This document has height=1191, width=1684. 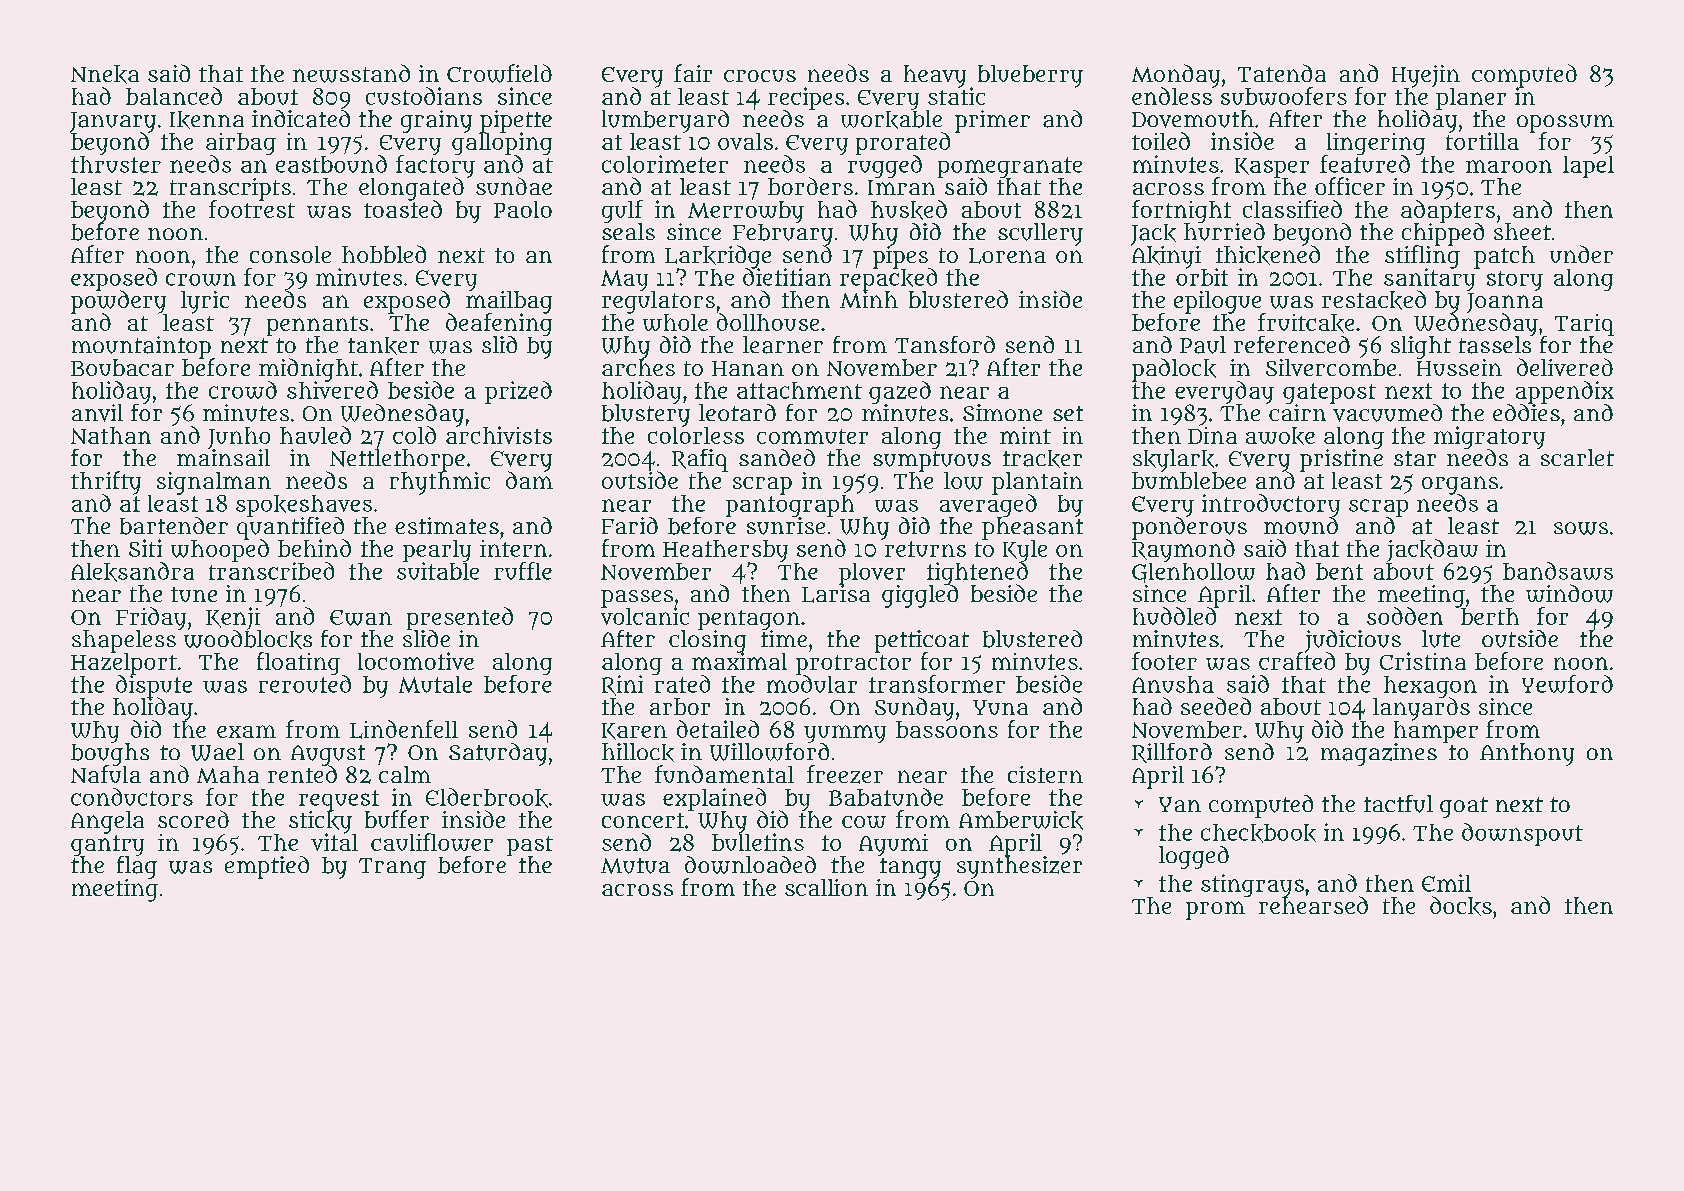 I want to click on Nneka, so click(x=105, y=74).
